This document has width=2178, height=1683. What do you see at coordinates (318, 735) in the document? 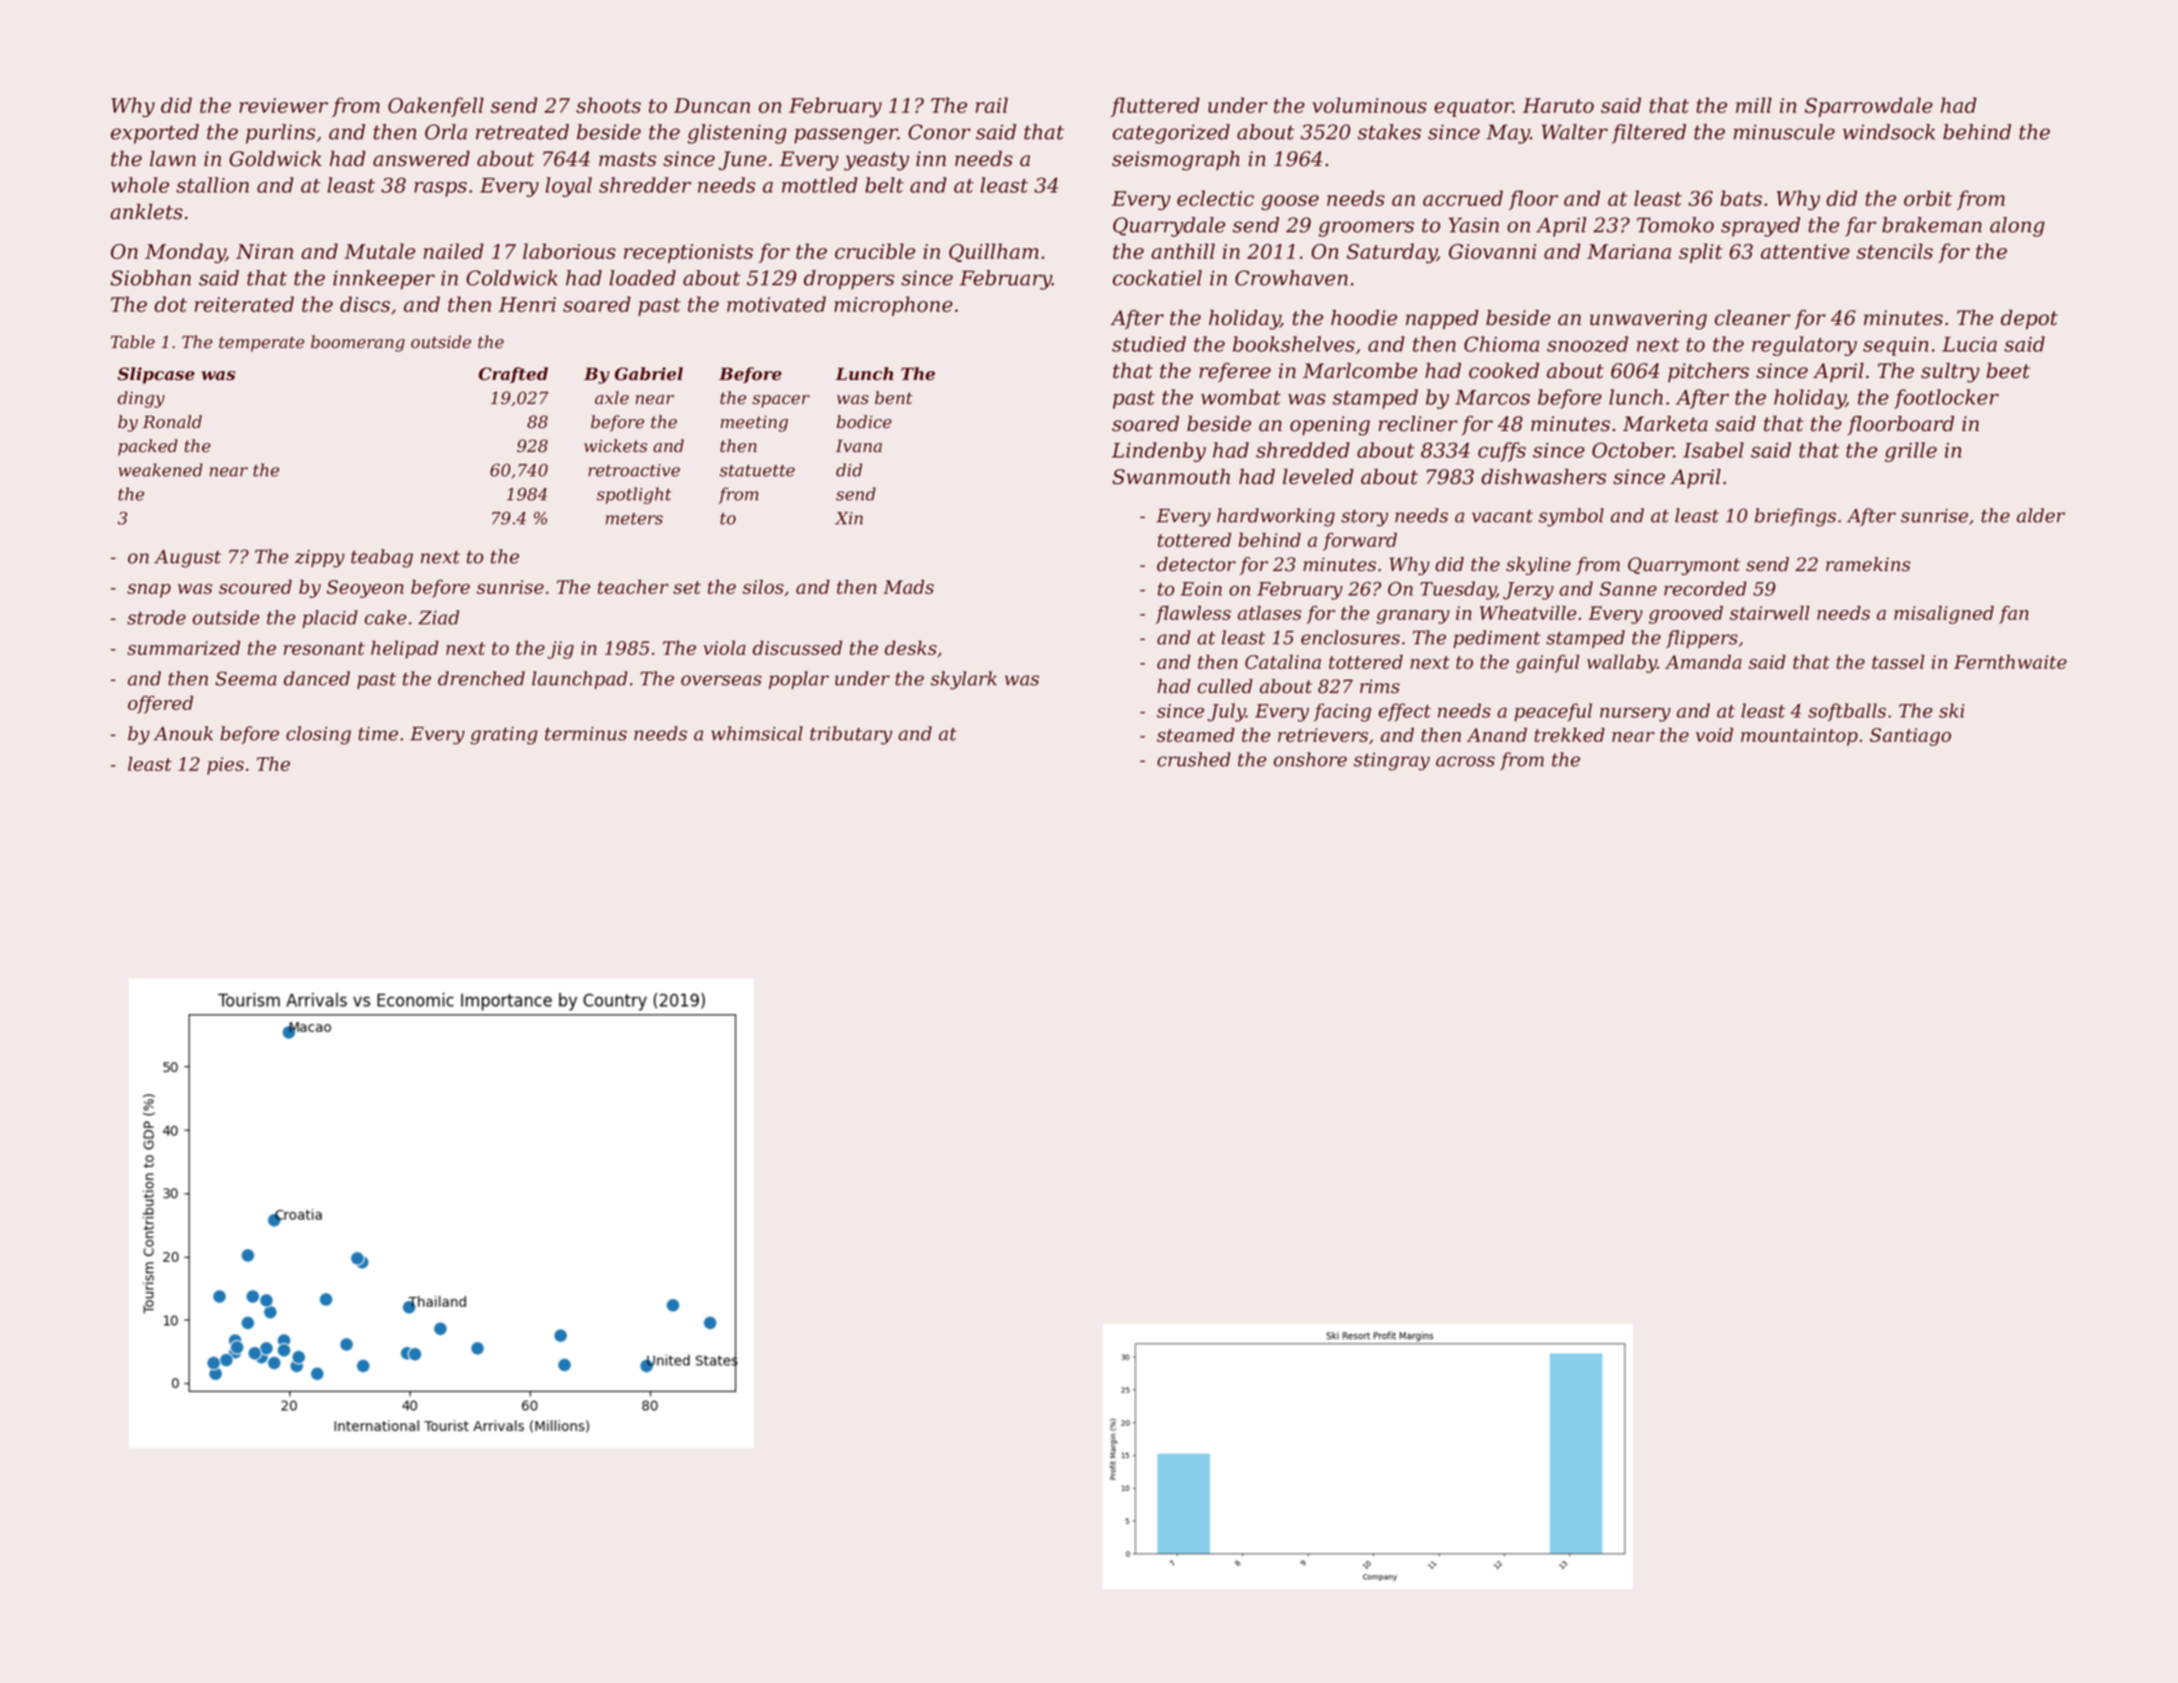
I see `closing` at bounding box center [318, 735].
